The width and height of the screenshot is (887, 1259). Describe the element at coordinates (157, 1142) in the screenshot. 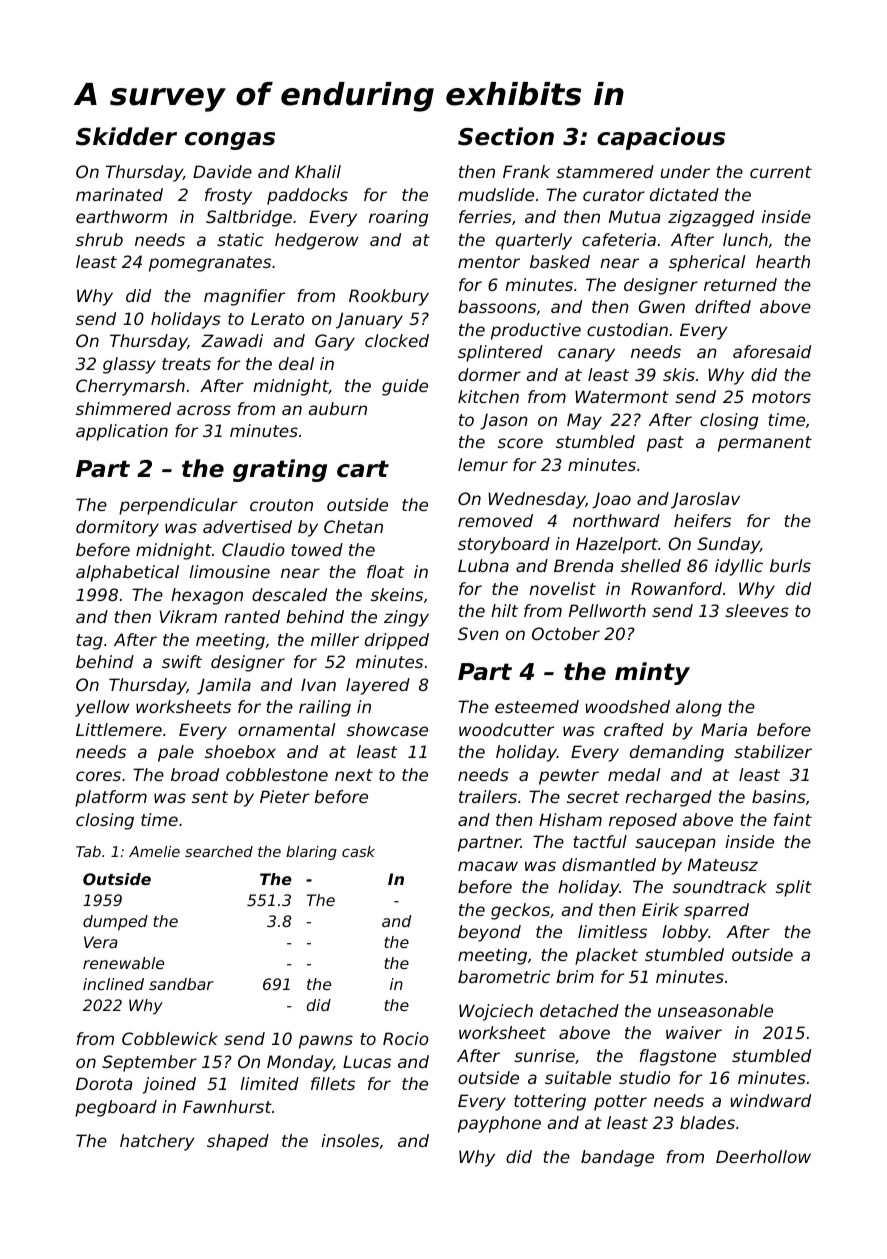

I see `hatchery` at that location.
